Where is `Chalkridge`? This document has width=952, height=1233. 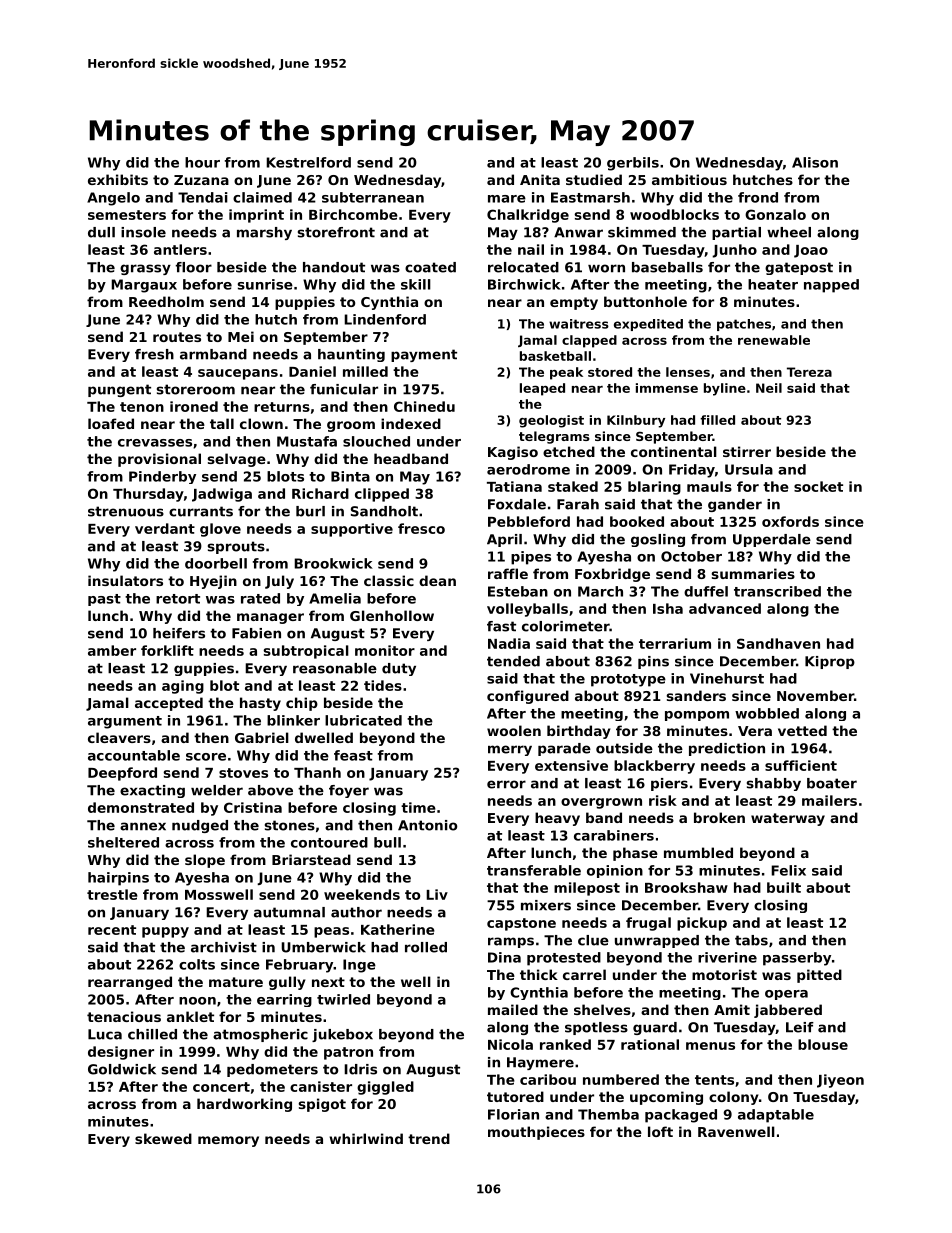
Chalkridge is located at coordinates (528, 216).
